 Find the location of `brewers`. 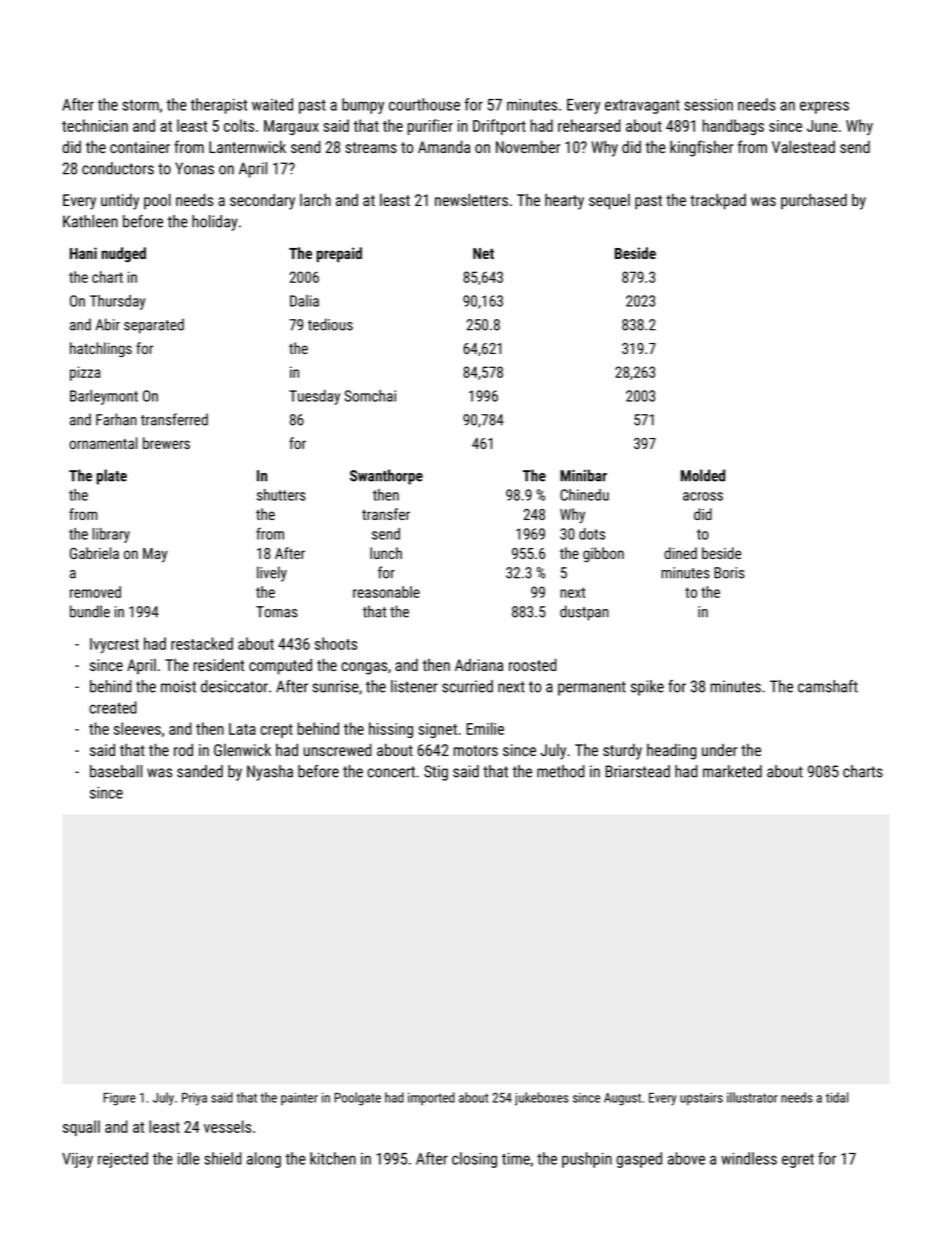

brewers is located at coordinates (166, 443).
